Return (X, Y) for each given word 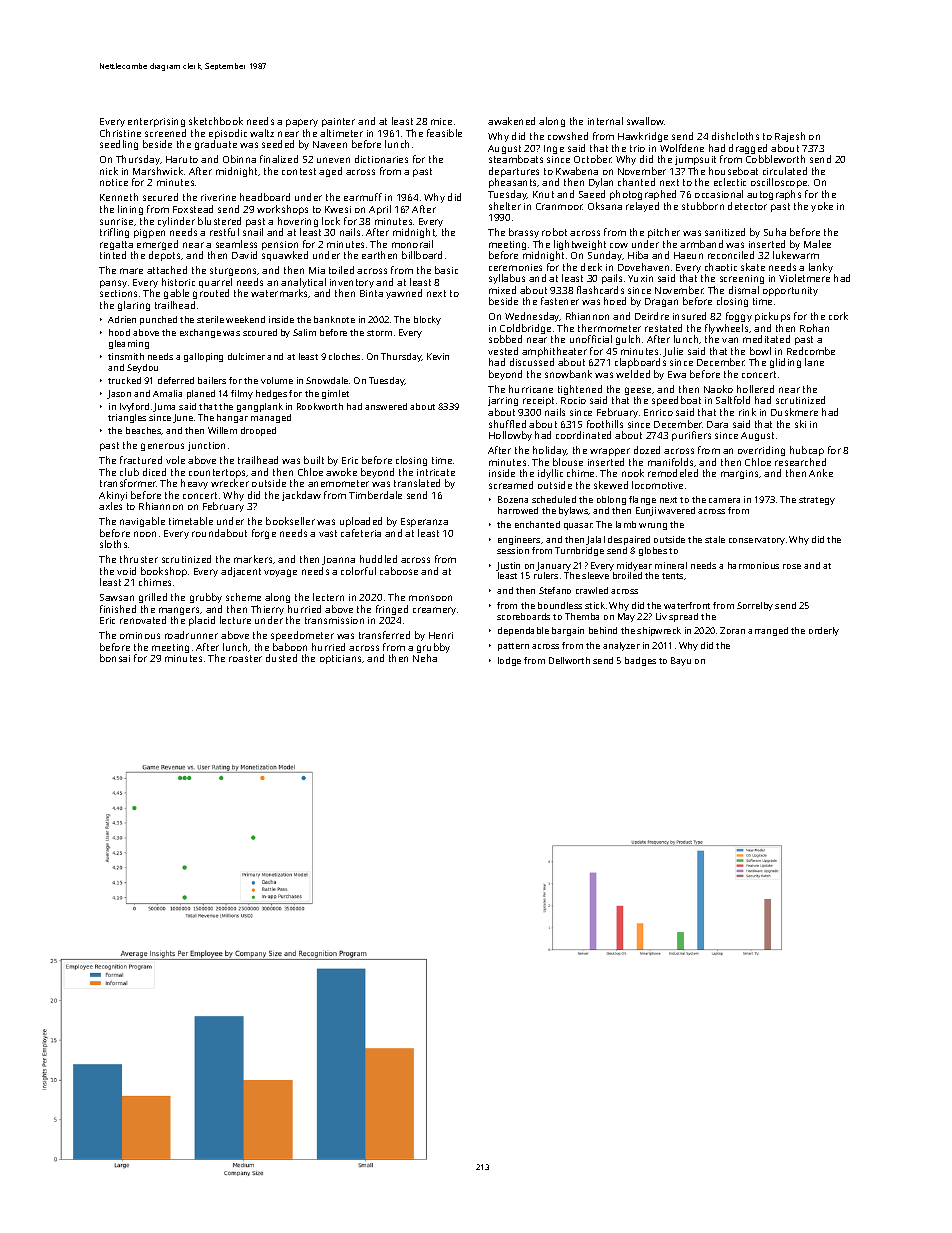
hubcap (807, 451)
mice (441, 121)
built (314, 460)
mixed (502, 290)
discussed (532, 362)
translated (417, 483)
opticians (340, 659)
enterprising (156, 122)
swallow (646, 121)
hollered (755, 389)
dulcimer (246, 356)
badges (640, 661)
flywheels (726, 329)
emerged (157, 245)
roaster (245, 658)
